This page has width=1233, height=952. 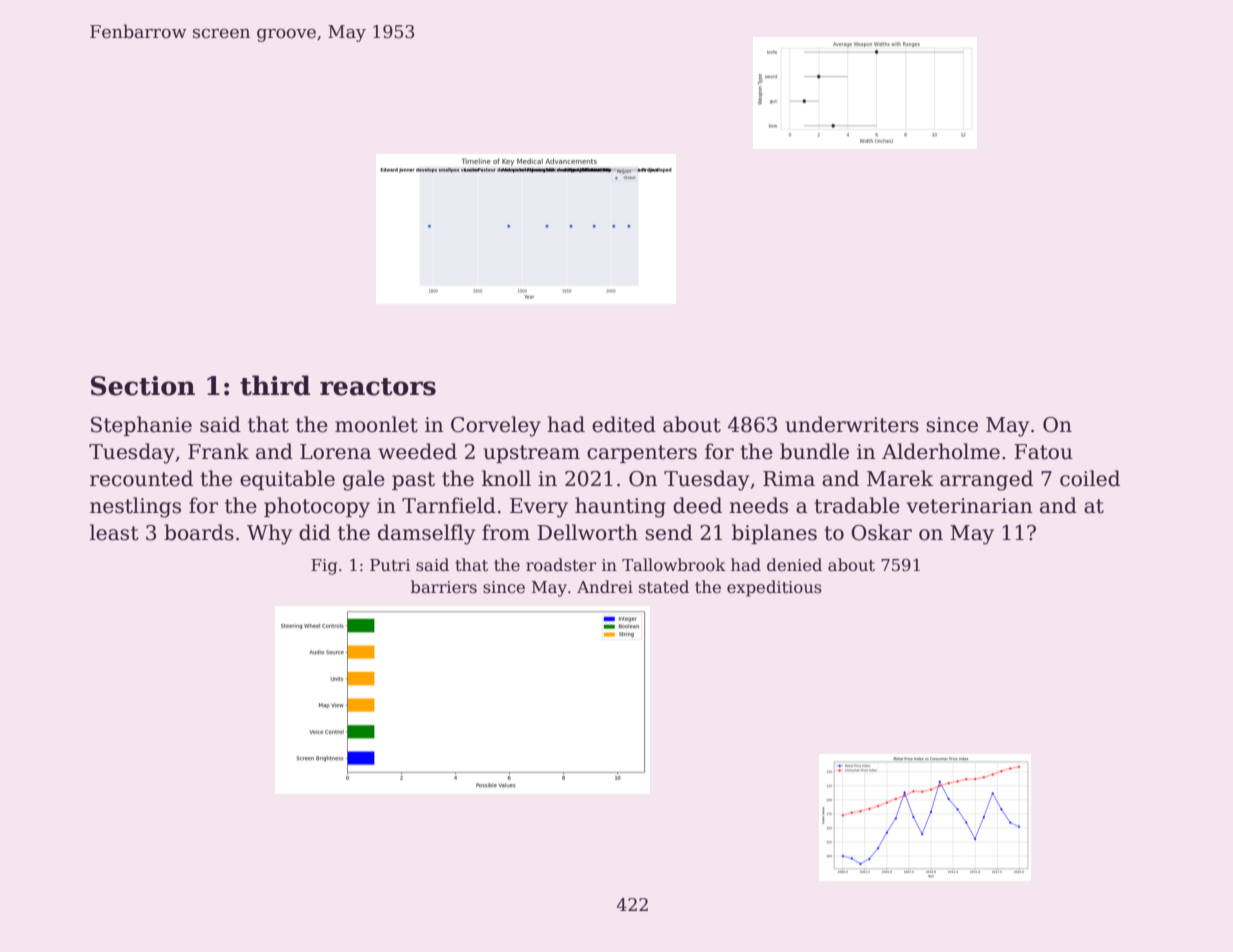 I want to click on denied, so click(x=794, y=565).
